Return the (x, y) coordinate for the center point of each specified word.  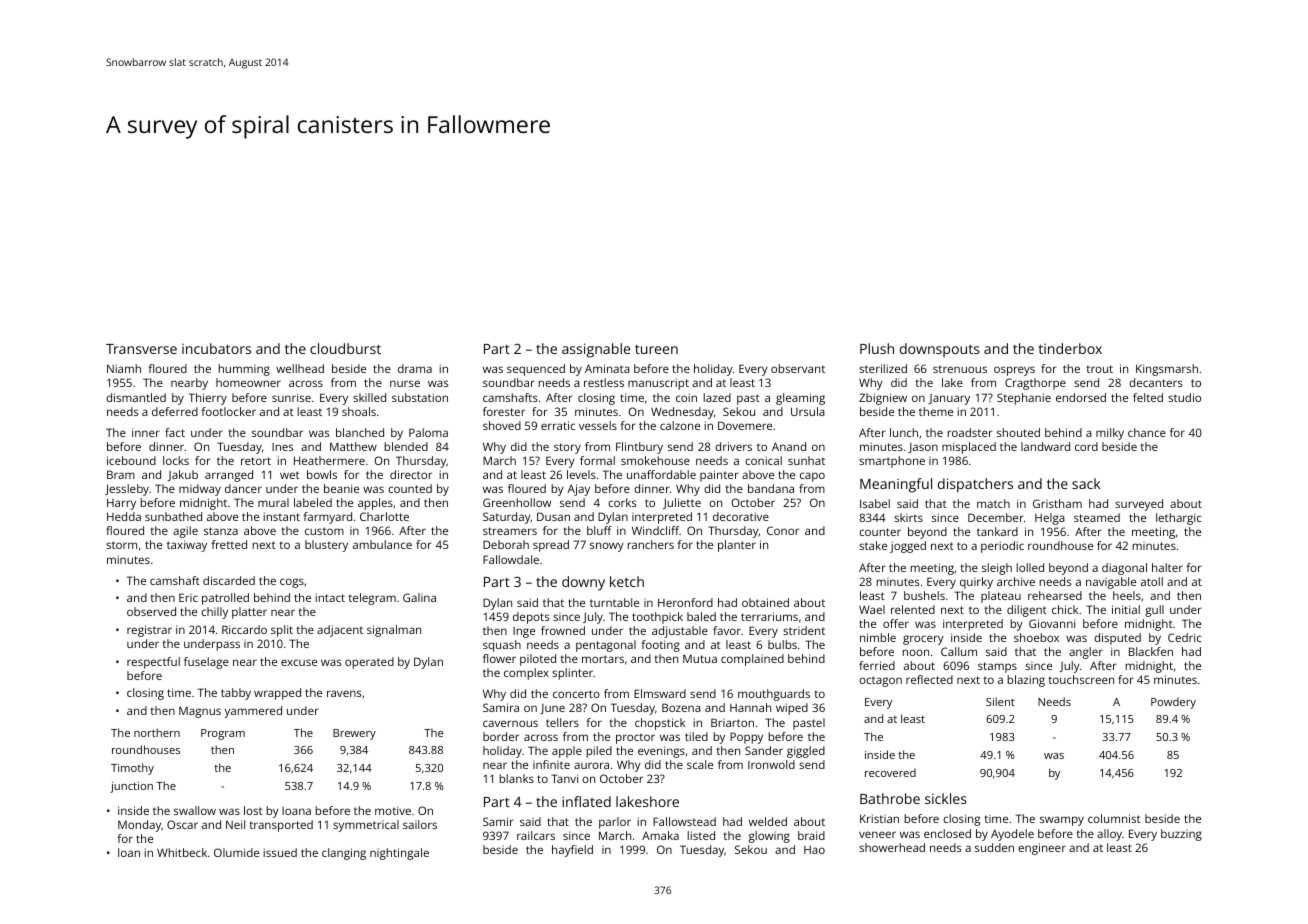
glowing (769, 837)
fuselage (206, 663)
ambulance (382, 544)
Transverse (141, 349)
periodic (1002, 547)
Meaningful (896, 485)
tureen (656, 349)
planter (737, 546)
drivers (733, 446)
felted (1148, 397)
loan (129, 852)
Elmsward (660, 693)
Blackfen (1151, 651)
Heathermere (329, 460)
